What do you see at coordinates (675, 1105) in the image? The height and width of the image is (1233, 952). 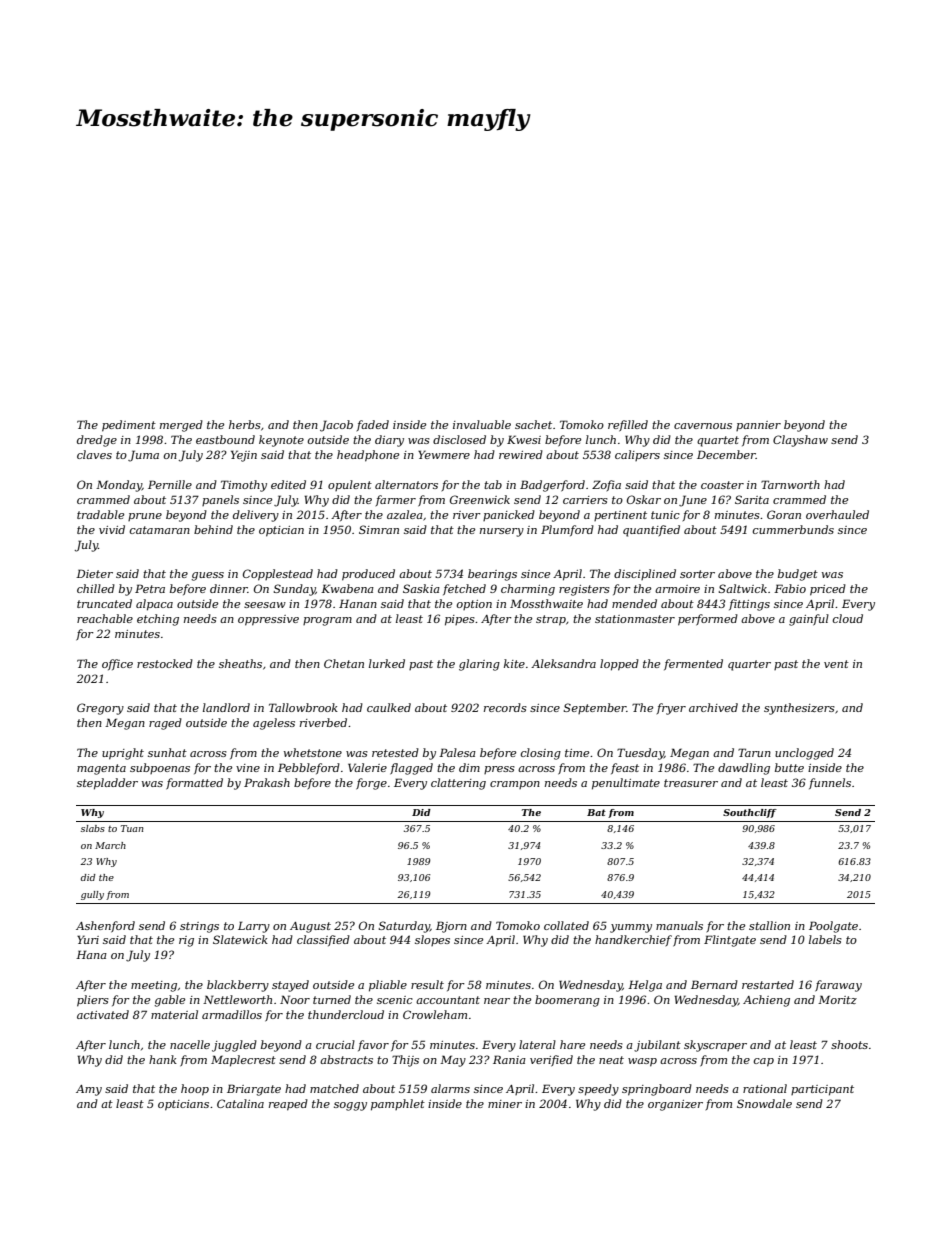 I see `organizer` at bounding box center [675, 1105].
